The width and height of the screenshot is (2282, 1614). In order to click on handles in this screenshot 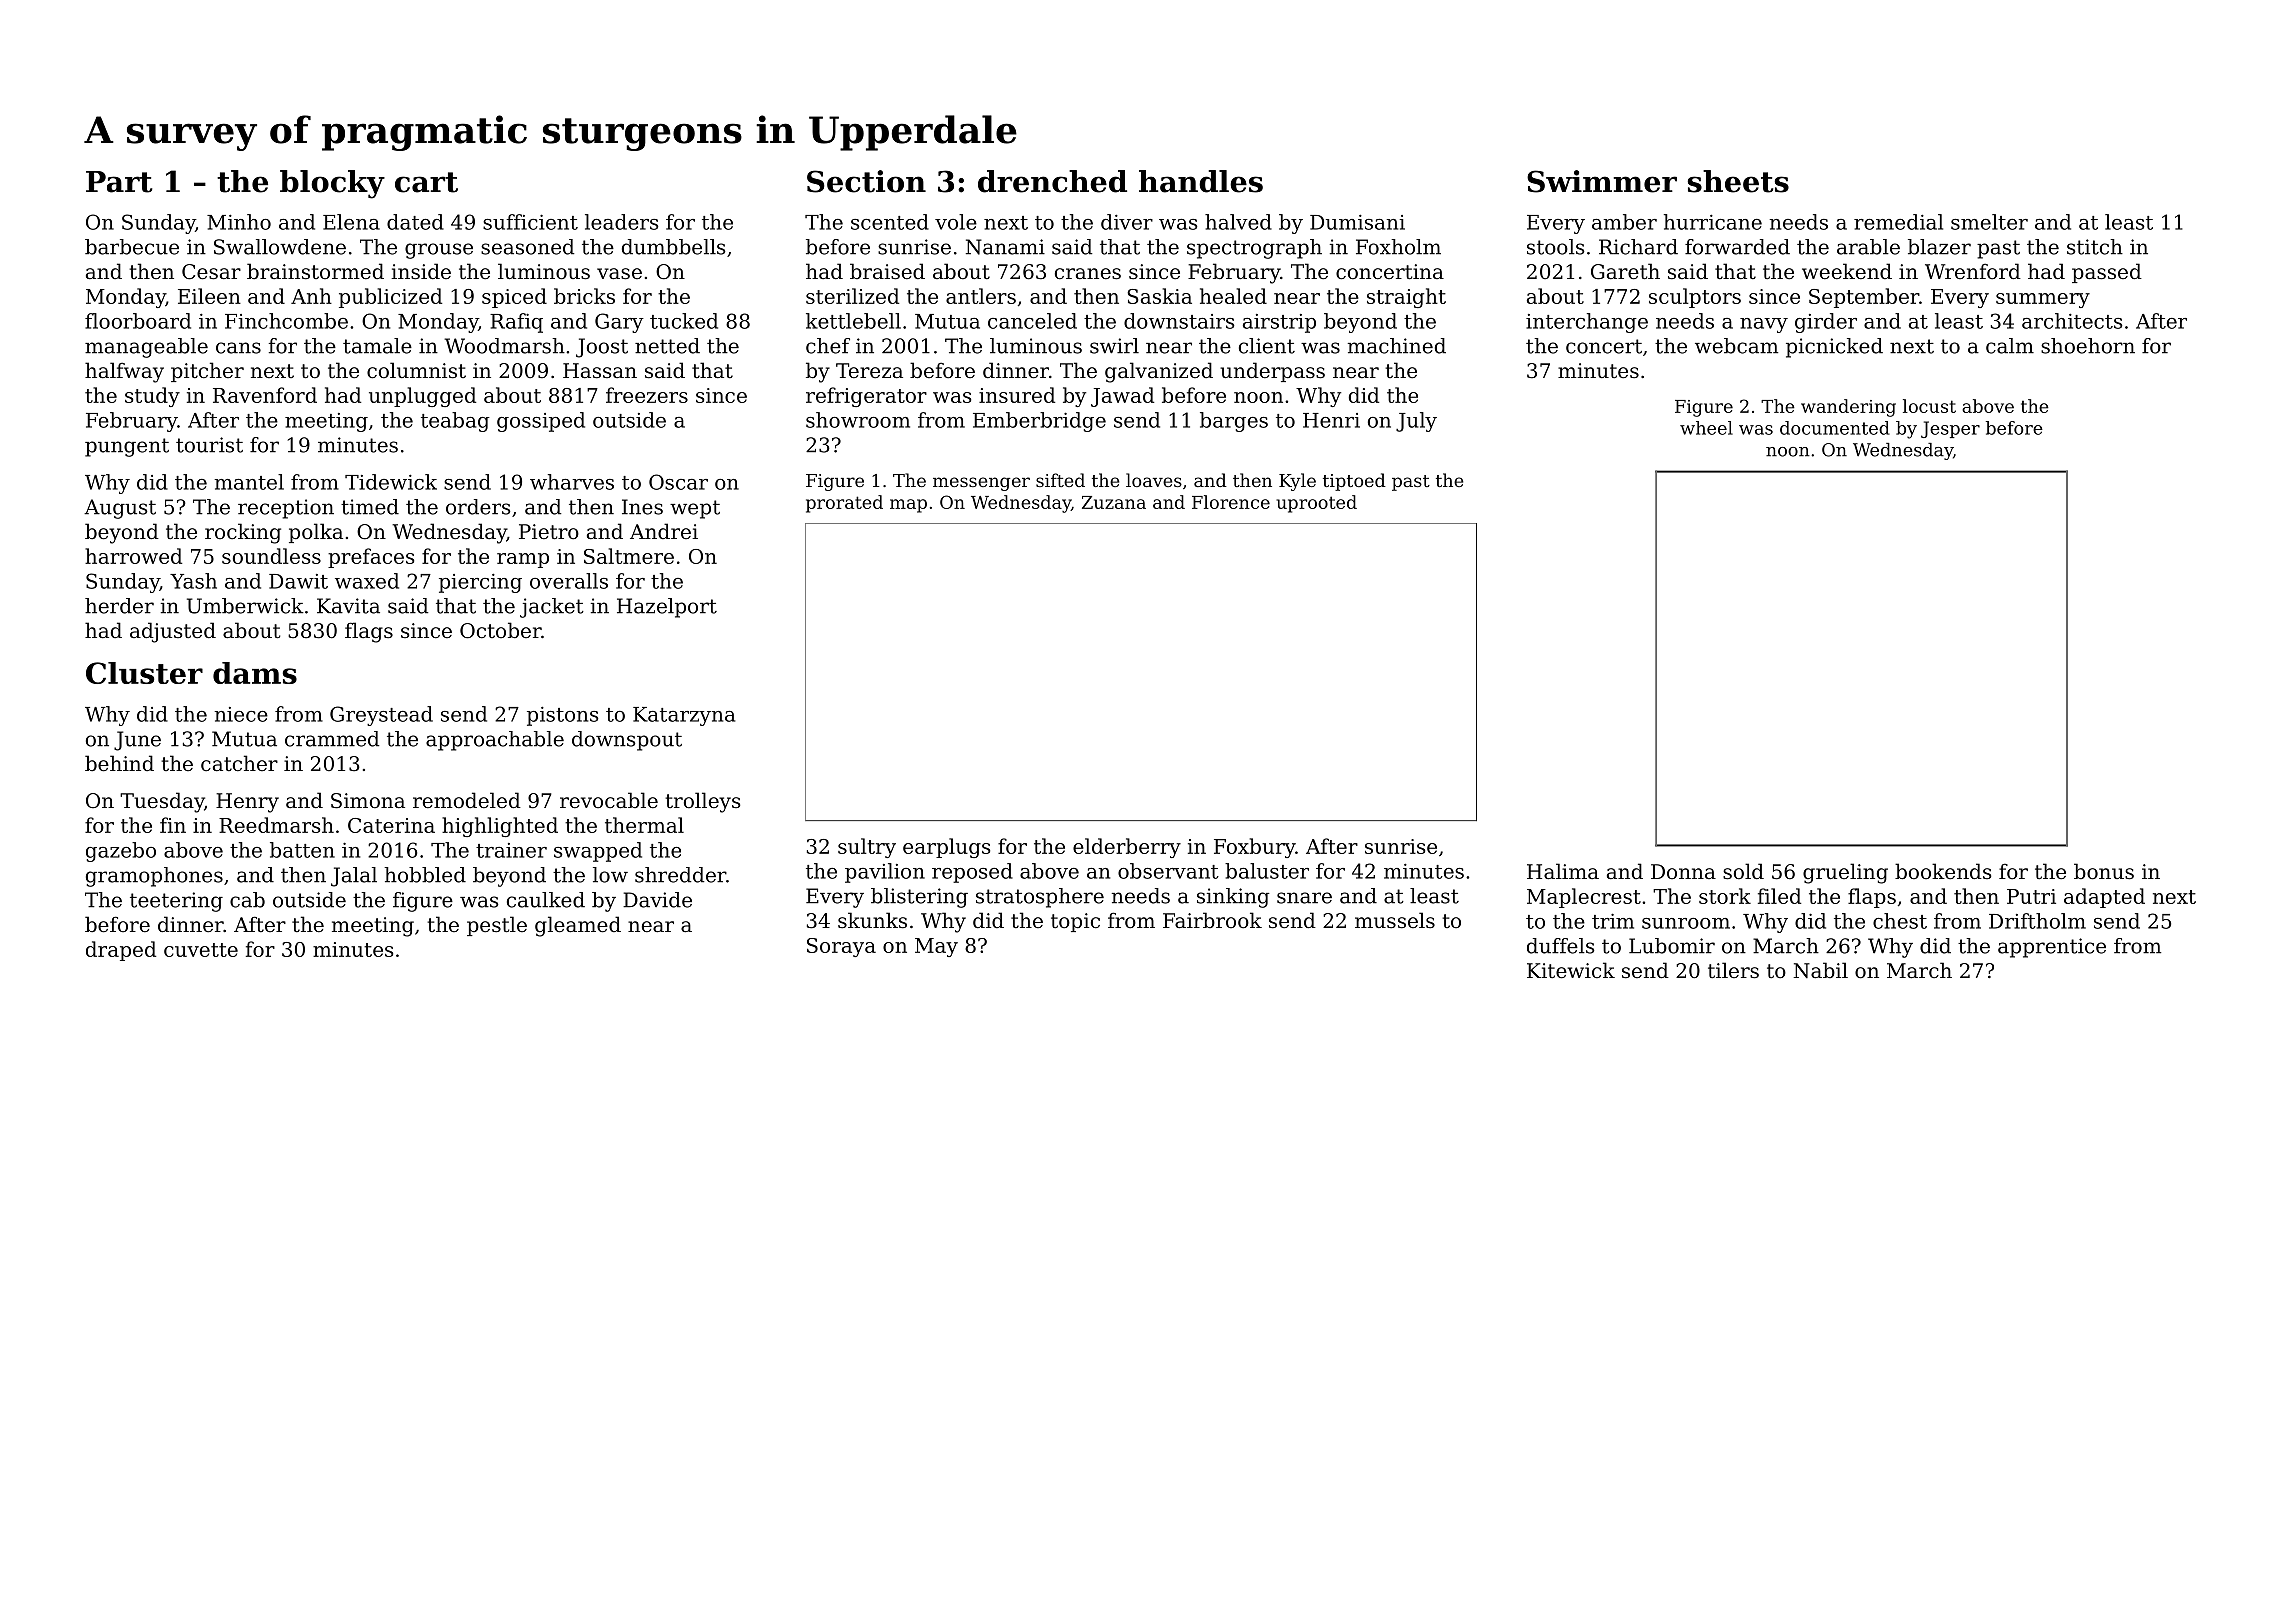, I will do `click(1201, 181)`.
